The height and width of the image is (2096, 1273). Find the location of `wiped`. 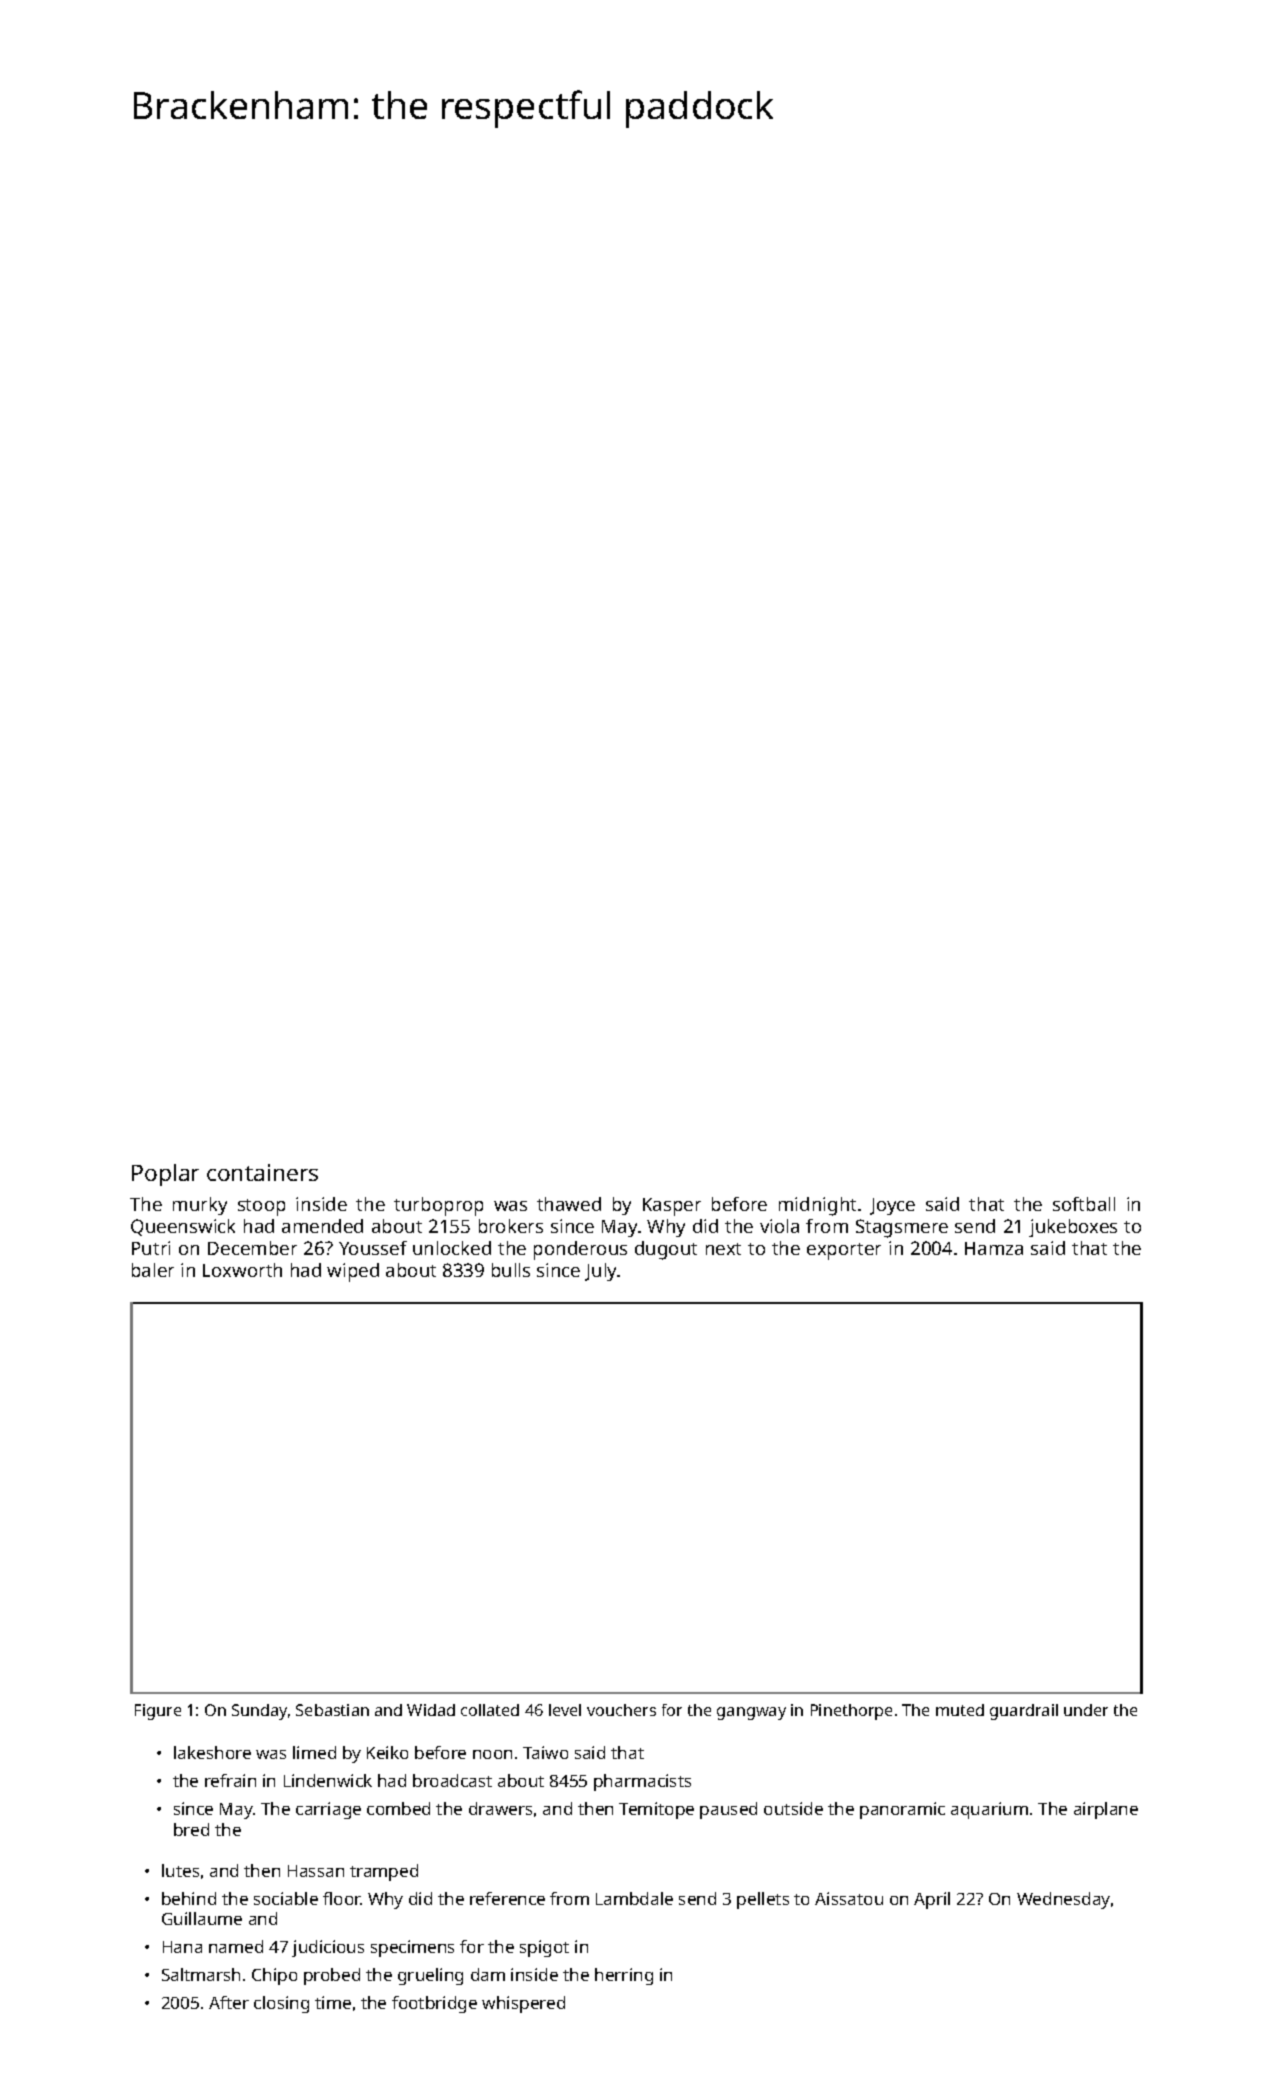

wiped is located at coordinates (353, 1272).
